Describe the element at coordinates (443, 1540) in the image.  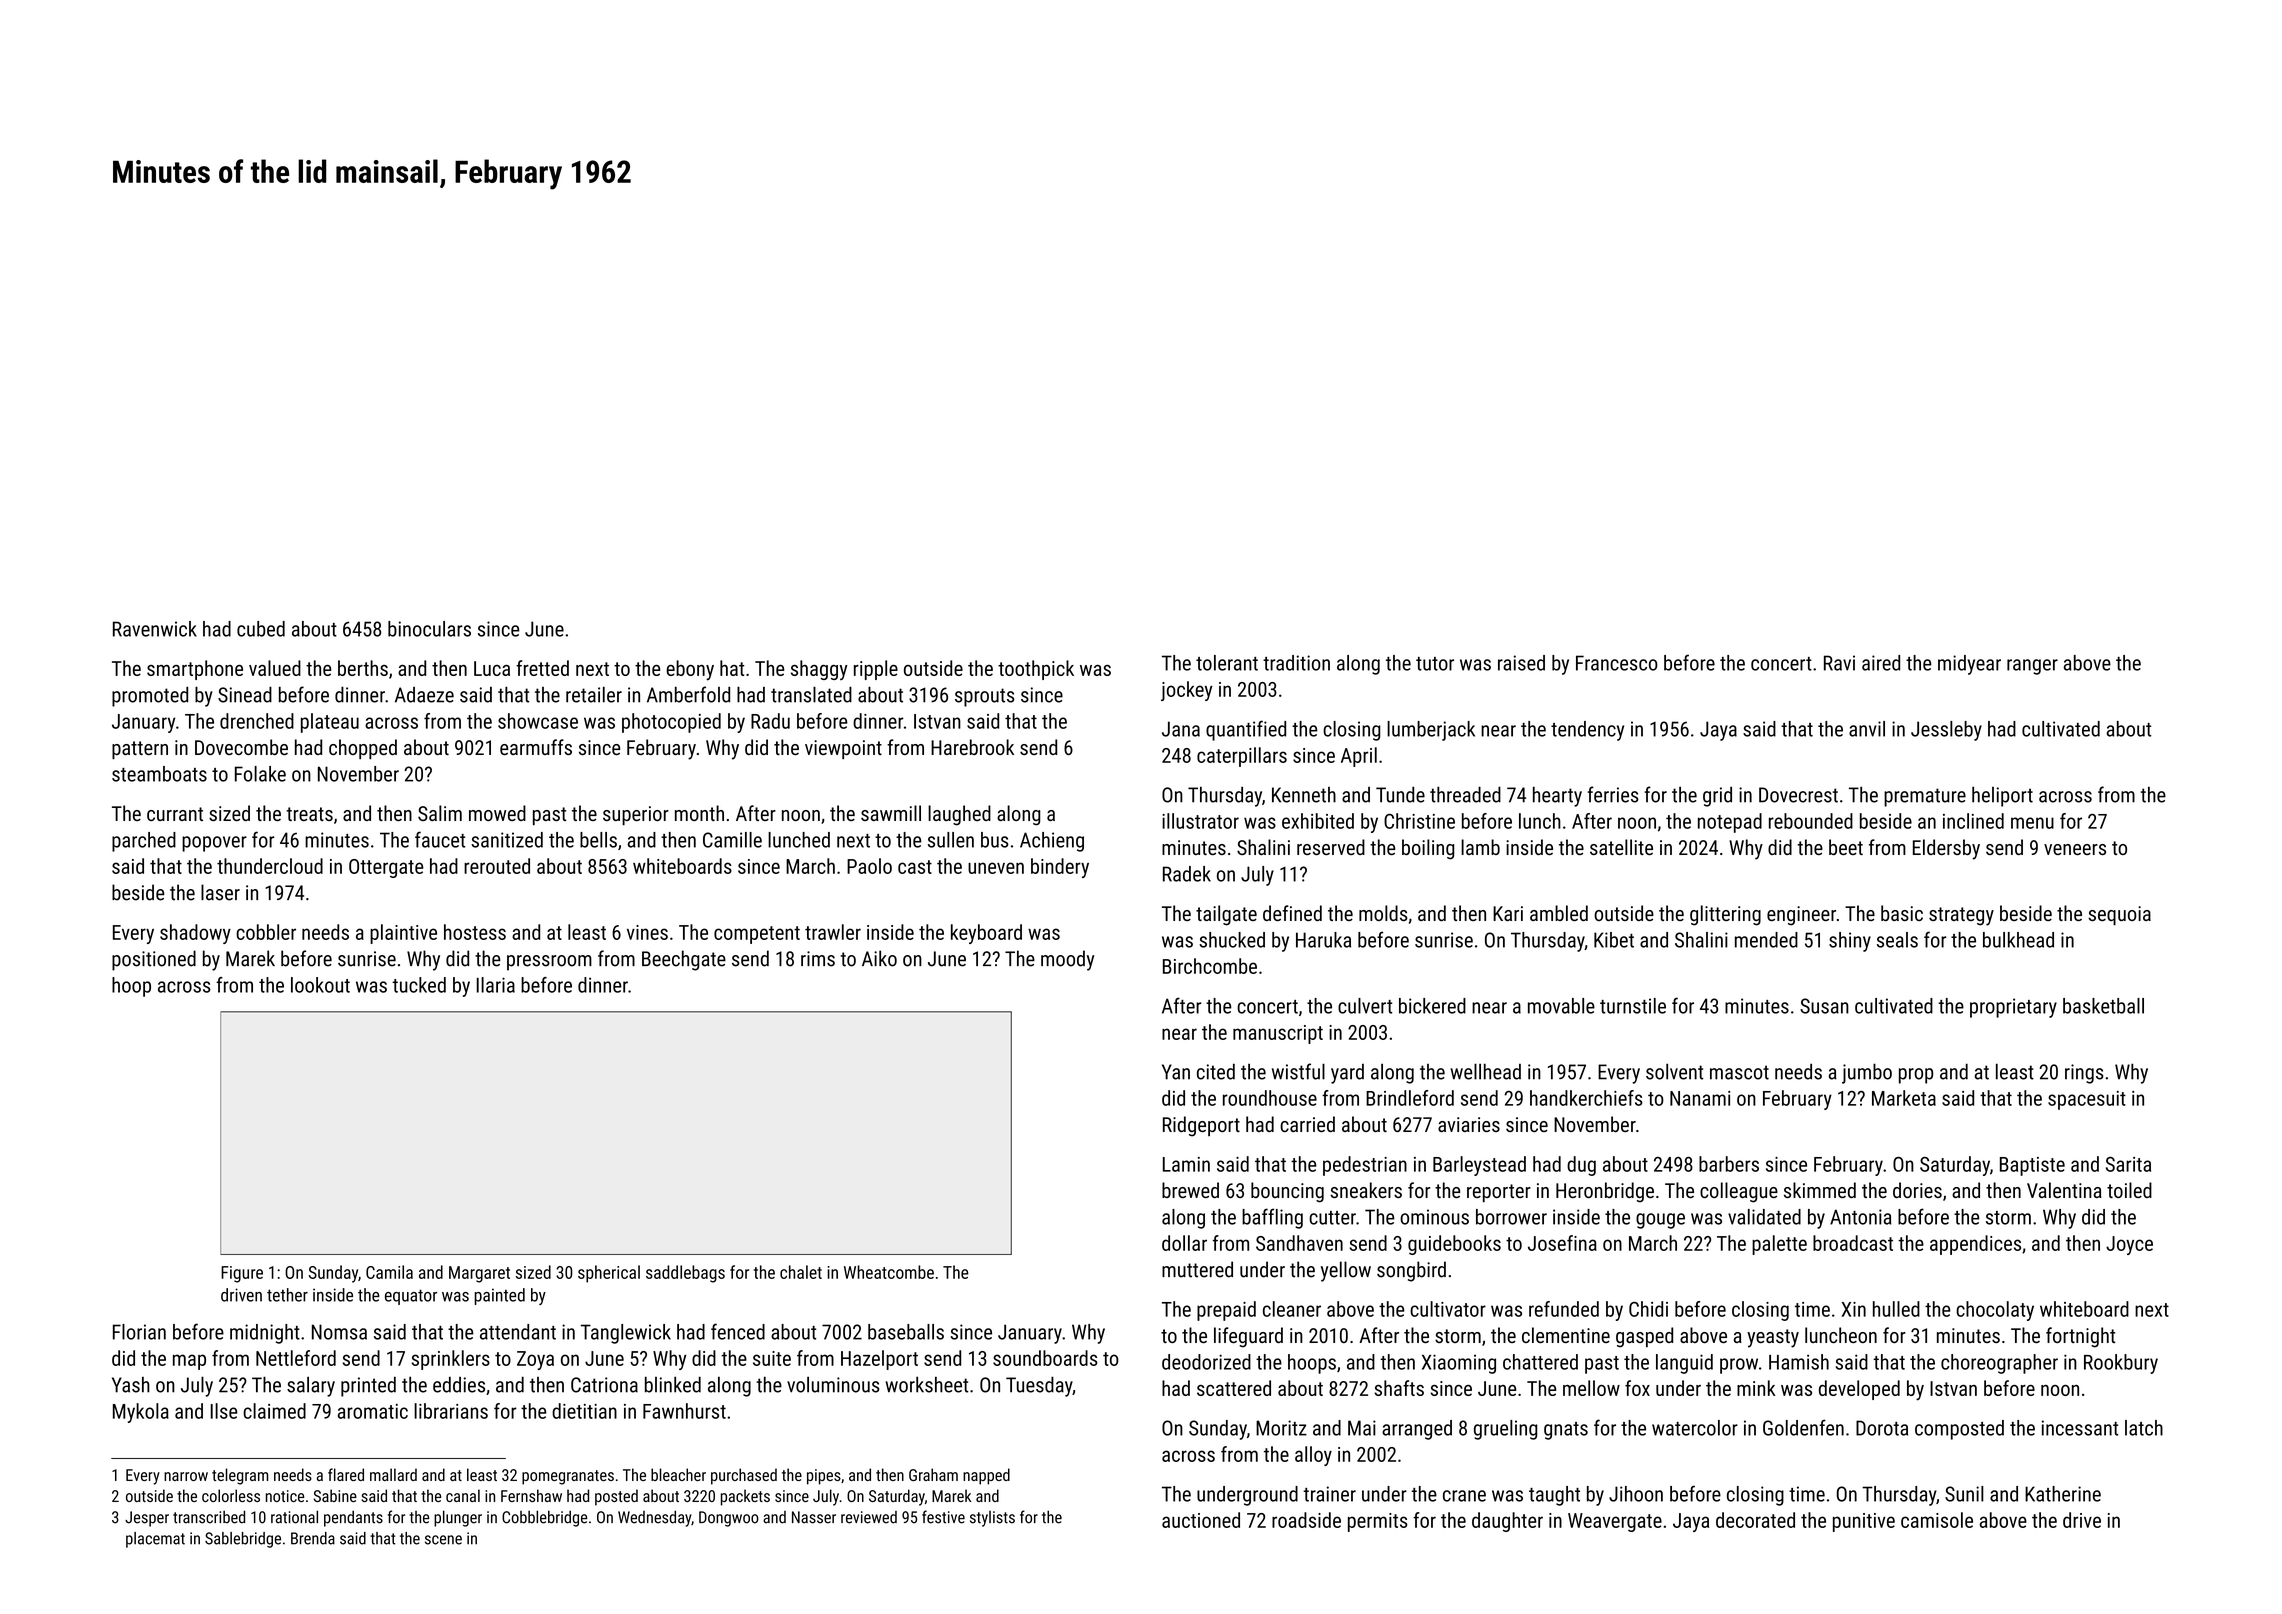
I see `scene` at that location.
